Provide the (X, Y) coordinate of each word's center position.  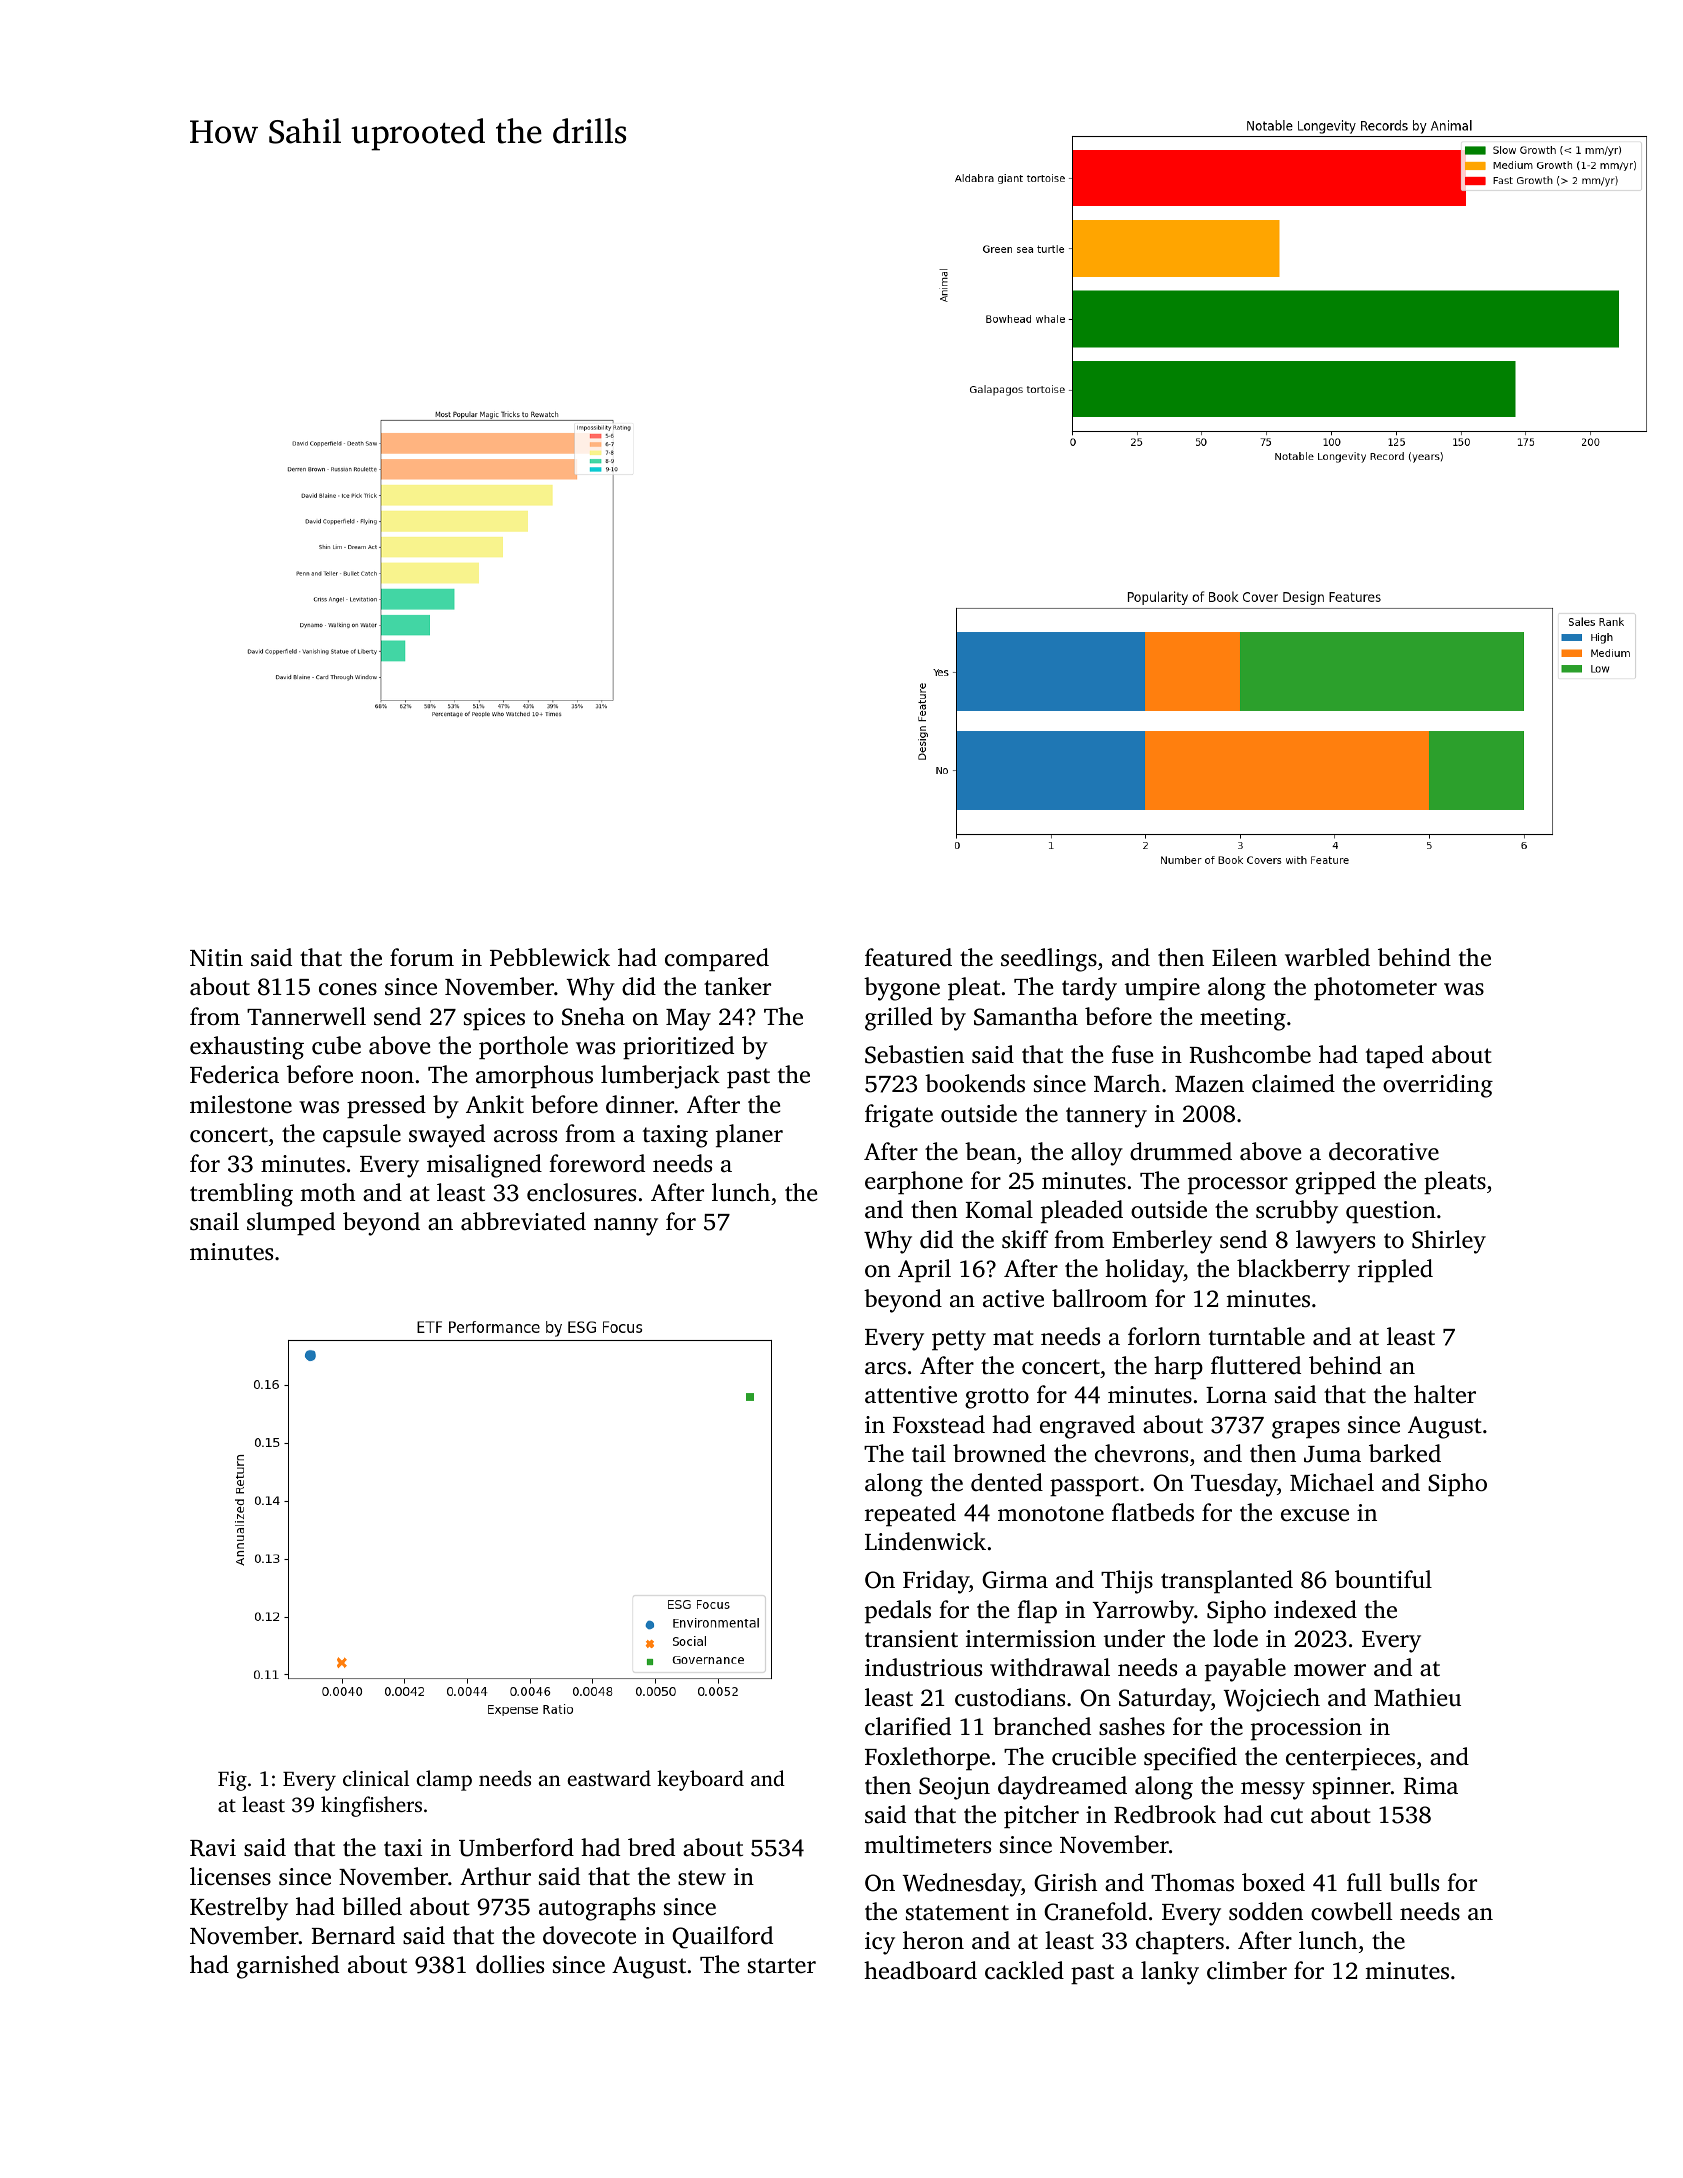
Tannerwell (306, 1016)
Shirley (1449, 1242)
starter (782, 1966)
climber (1247, 1970)
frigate (899, 1116)
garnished (288, 1967)
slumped (291, 1224)
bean (990, 1151)
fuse (1132, 1054)
